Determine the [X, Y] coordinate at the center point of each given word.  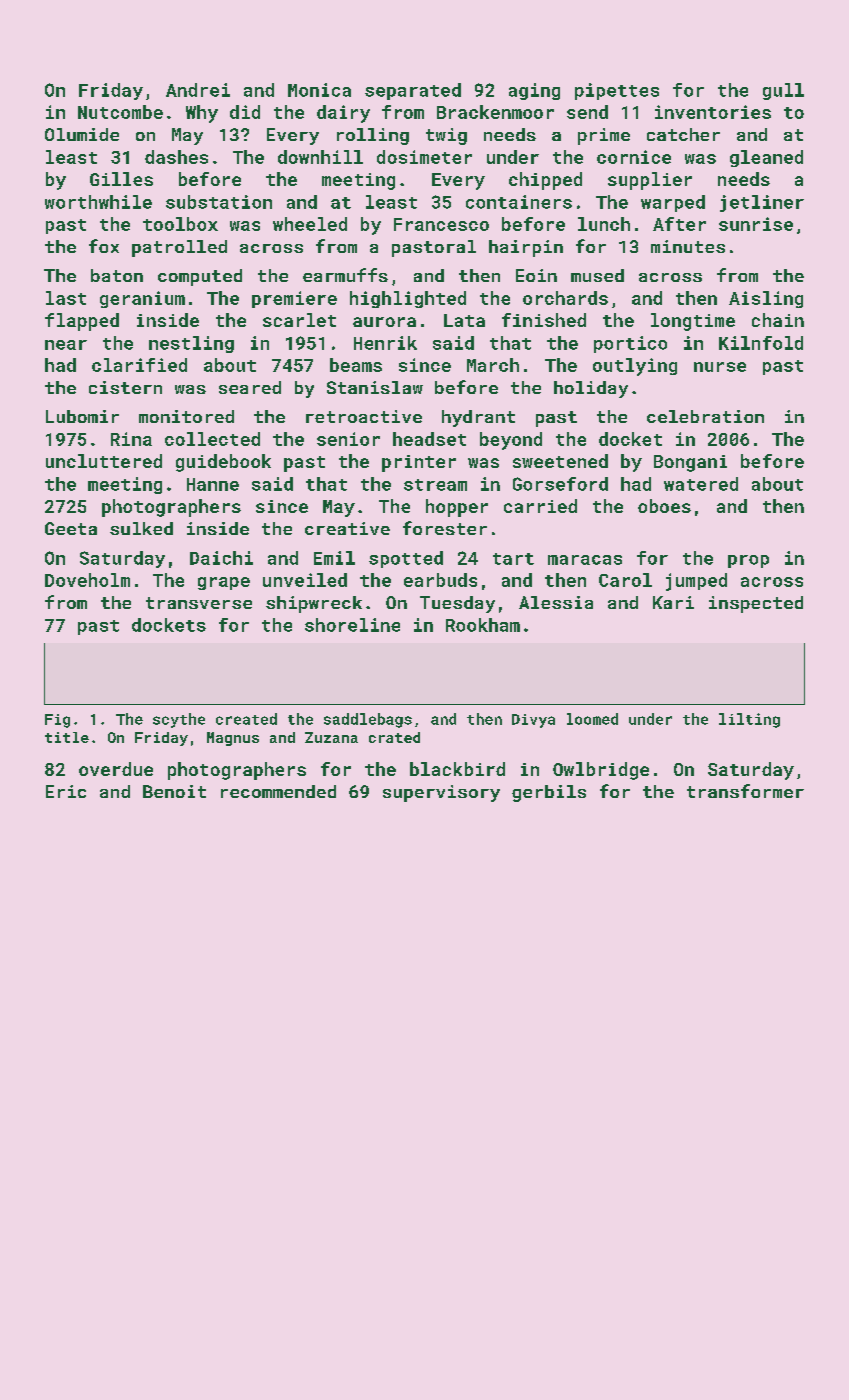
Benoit [174, 791]
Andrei [198, 90]
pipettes [617, 91]
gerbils [549, 793]
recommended [278, 791]
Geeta [71, 528]
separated [413, 91]
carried [540, 506]
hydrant [478, 418]
